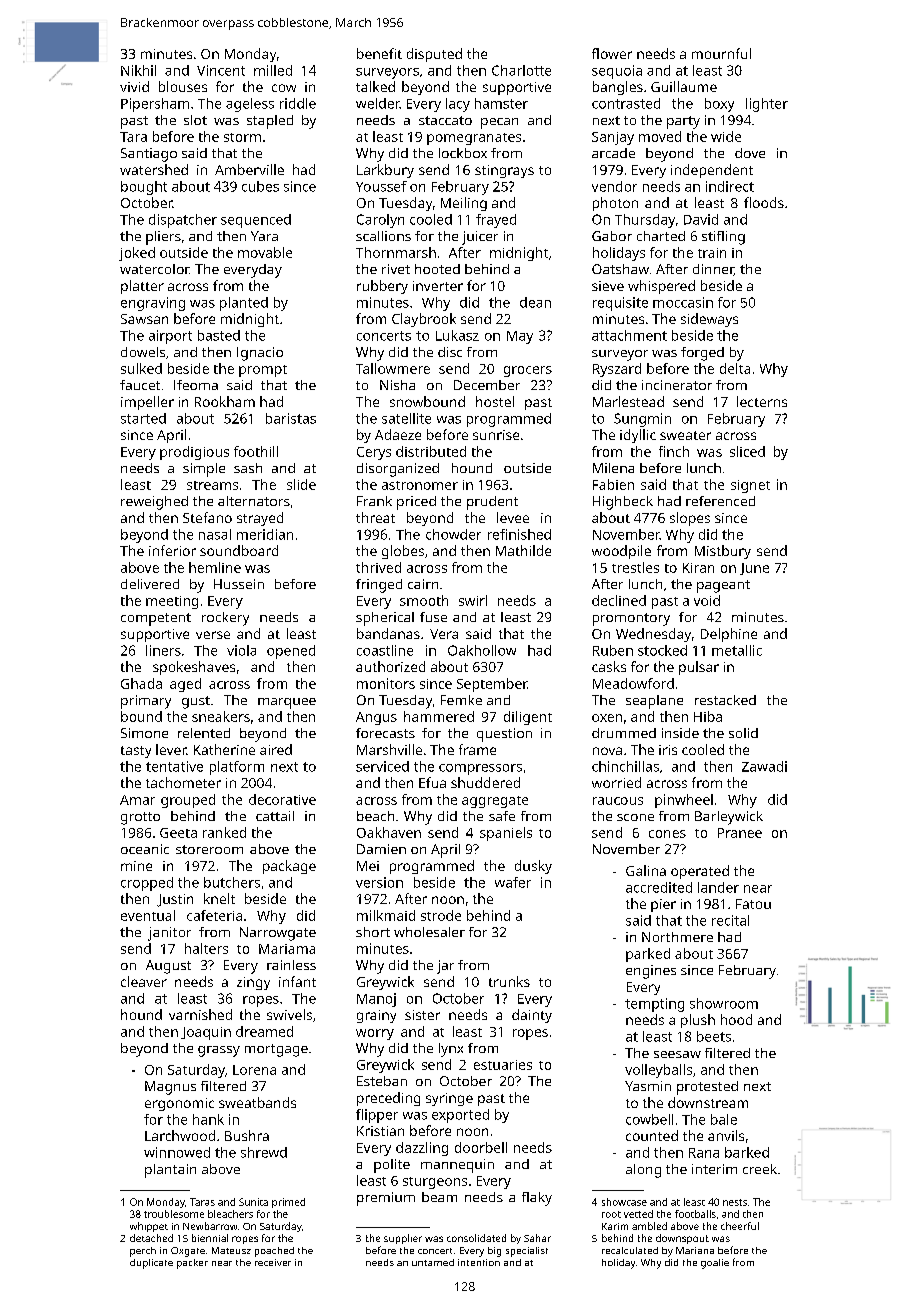 The width and height of the screenshot is (908, 1316). I want to click on Hussein, so click(239, 584).
